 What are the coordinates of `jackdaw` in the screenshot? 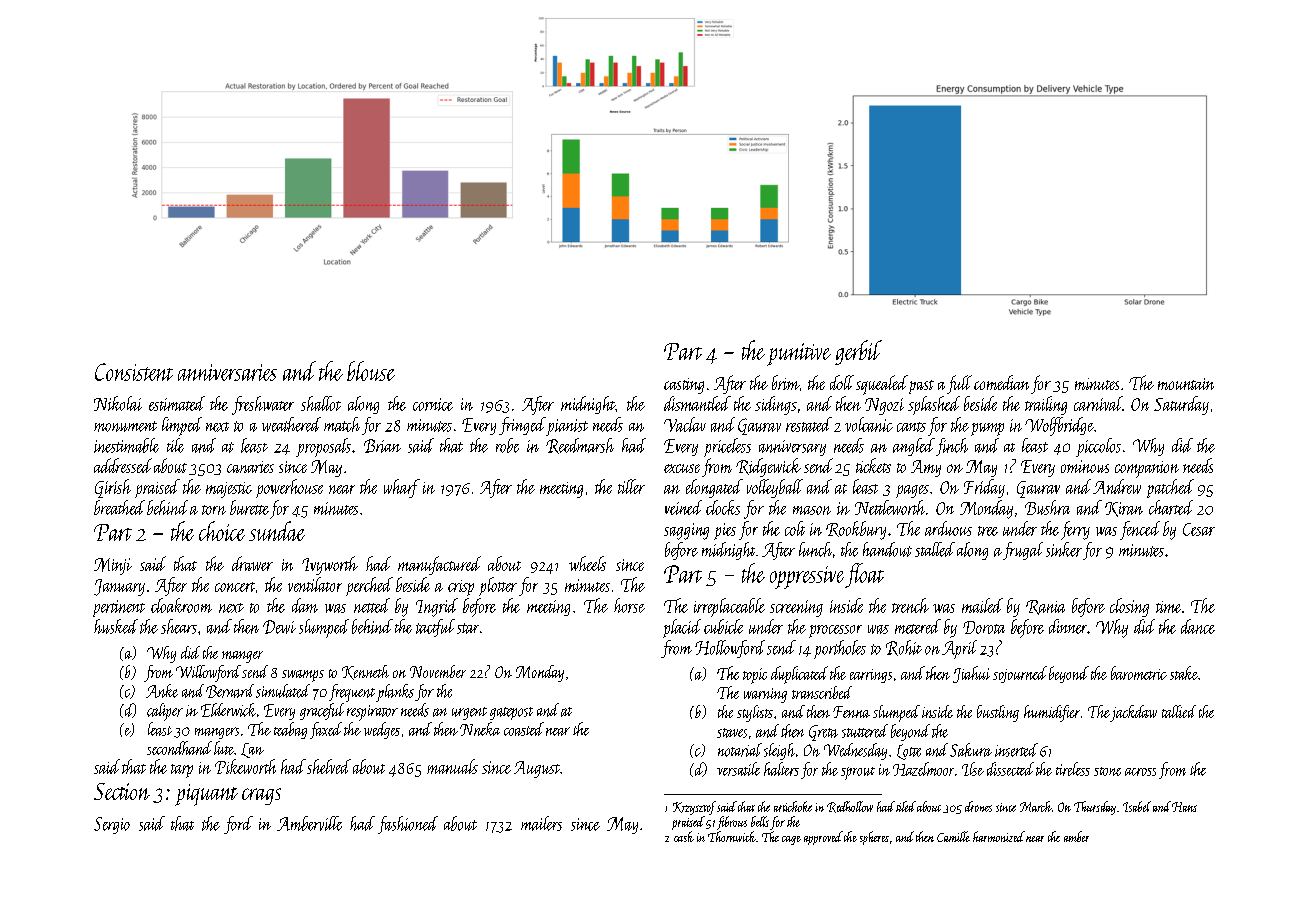 It's located at (1133, 713).
